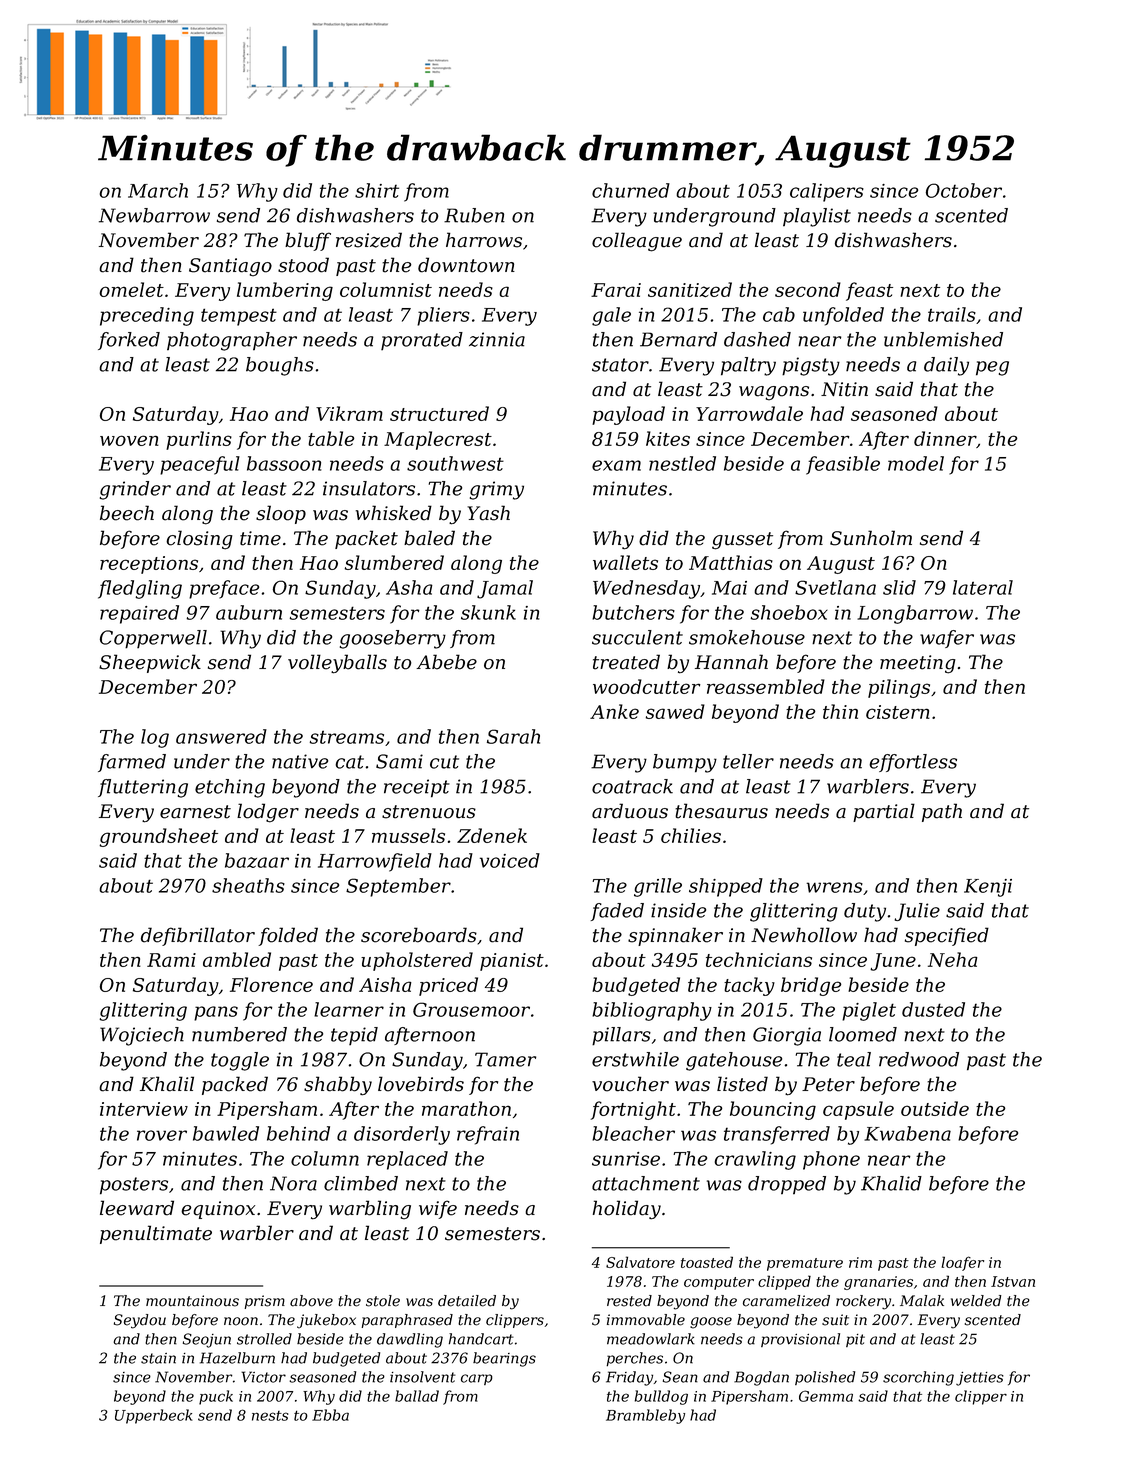 The width and height of the document is (1142, 1478). What do you see at coordinates (129, 440) in the document?
I see `woven` at bounding box center [129, 440].
